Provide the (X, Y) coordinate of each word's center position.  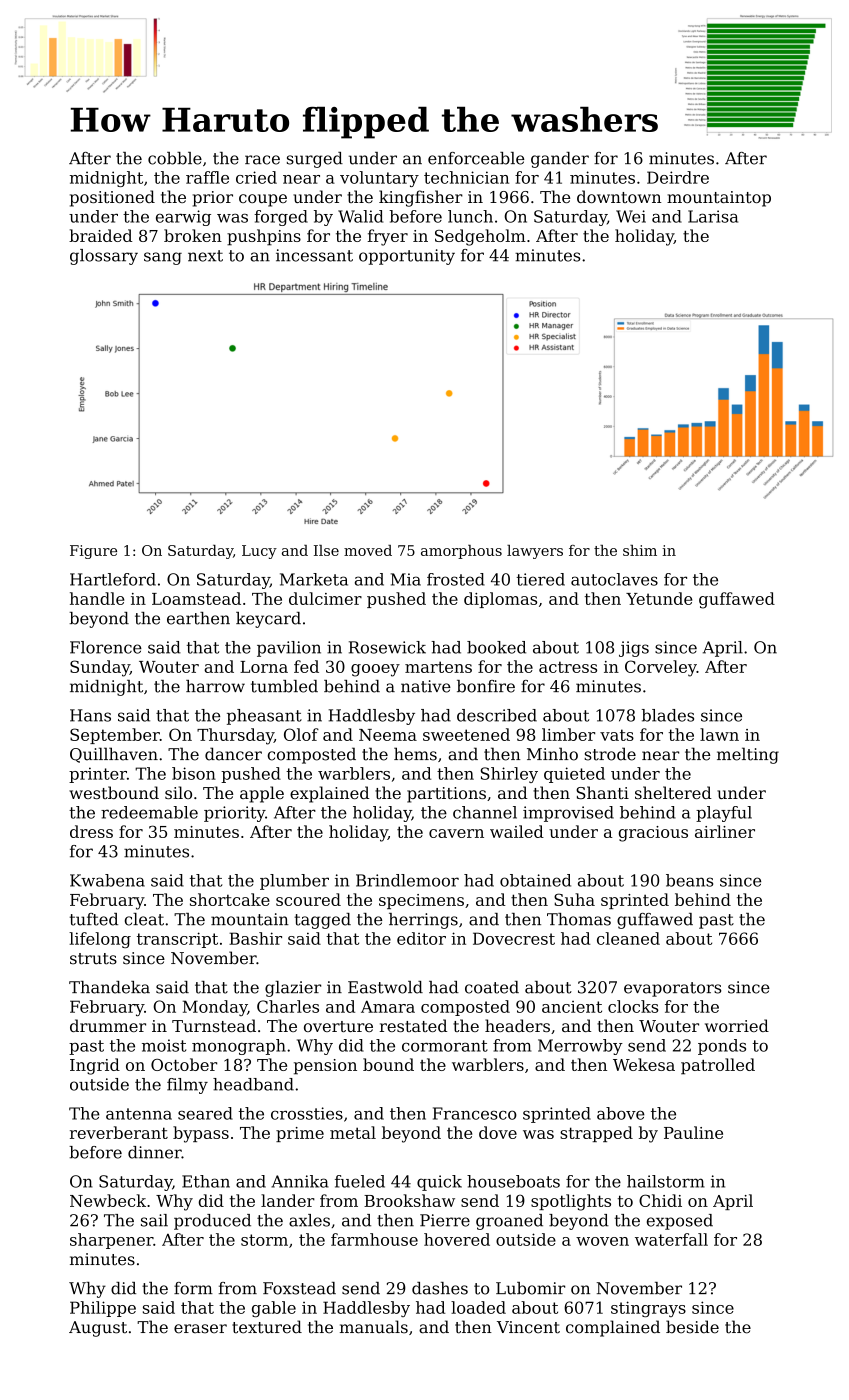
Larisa (713, 216)
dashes (440, 1288)
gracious (653, 834)
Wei (631, 216)
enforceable (476, 158)
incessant (314, 255)
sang (163, 258)
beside (692, 1327)
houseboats (513, 1181)
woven (602, 1241)
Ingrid (95, 1066)
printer (98, 775)
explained (329, 794)
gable (274, 1309)
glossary (104, 257)
